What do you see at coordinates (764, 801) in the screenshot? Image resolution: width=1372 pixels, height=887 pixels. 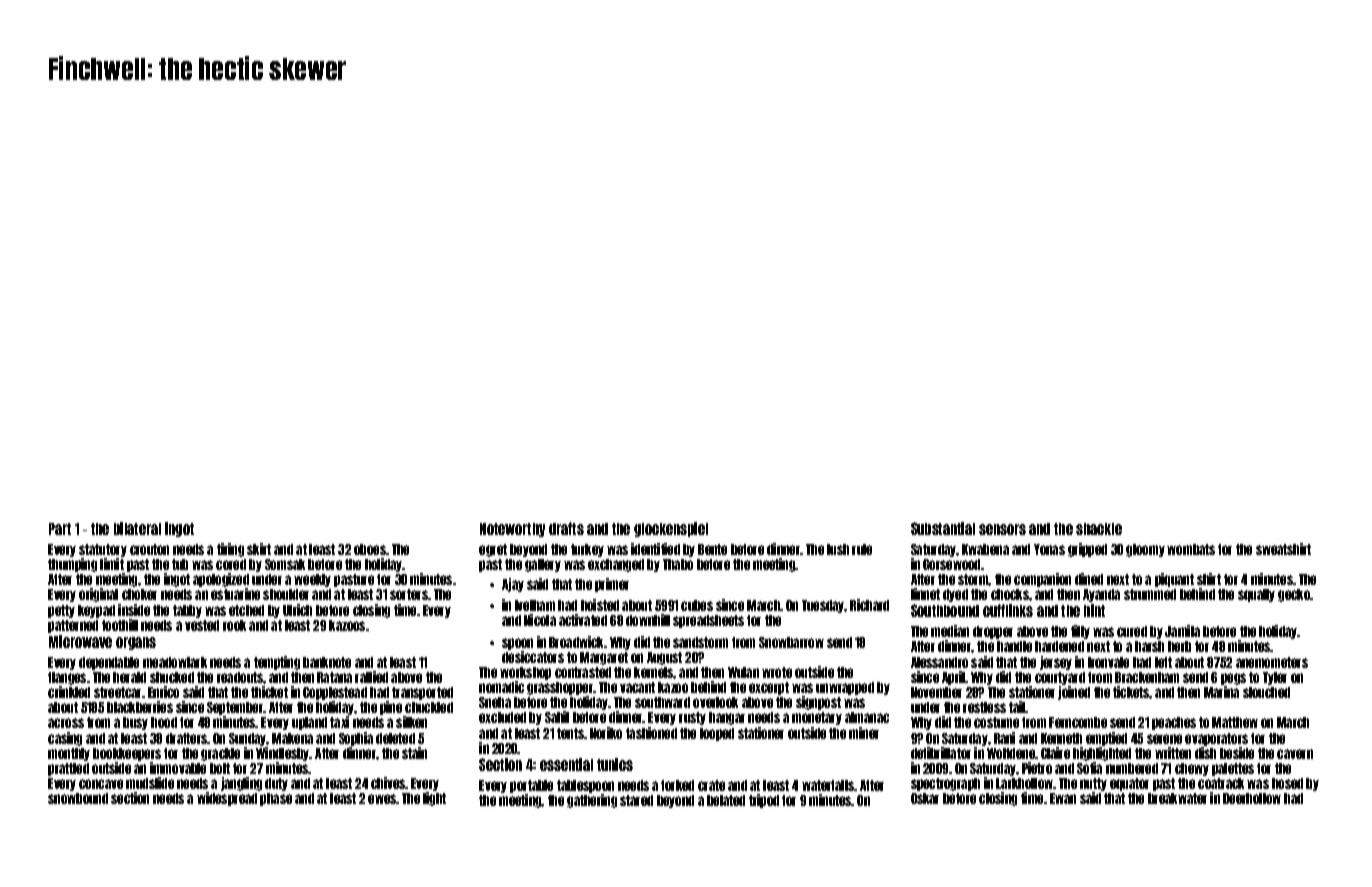 I see `tripod` at bounding box center [764, 801].
